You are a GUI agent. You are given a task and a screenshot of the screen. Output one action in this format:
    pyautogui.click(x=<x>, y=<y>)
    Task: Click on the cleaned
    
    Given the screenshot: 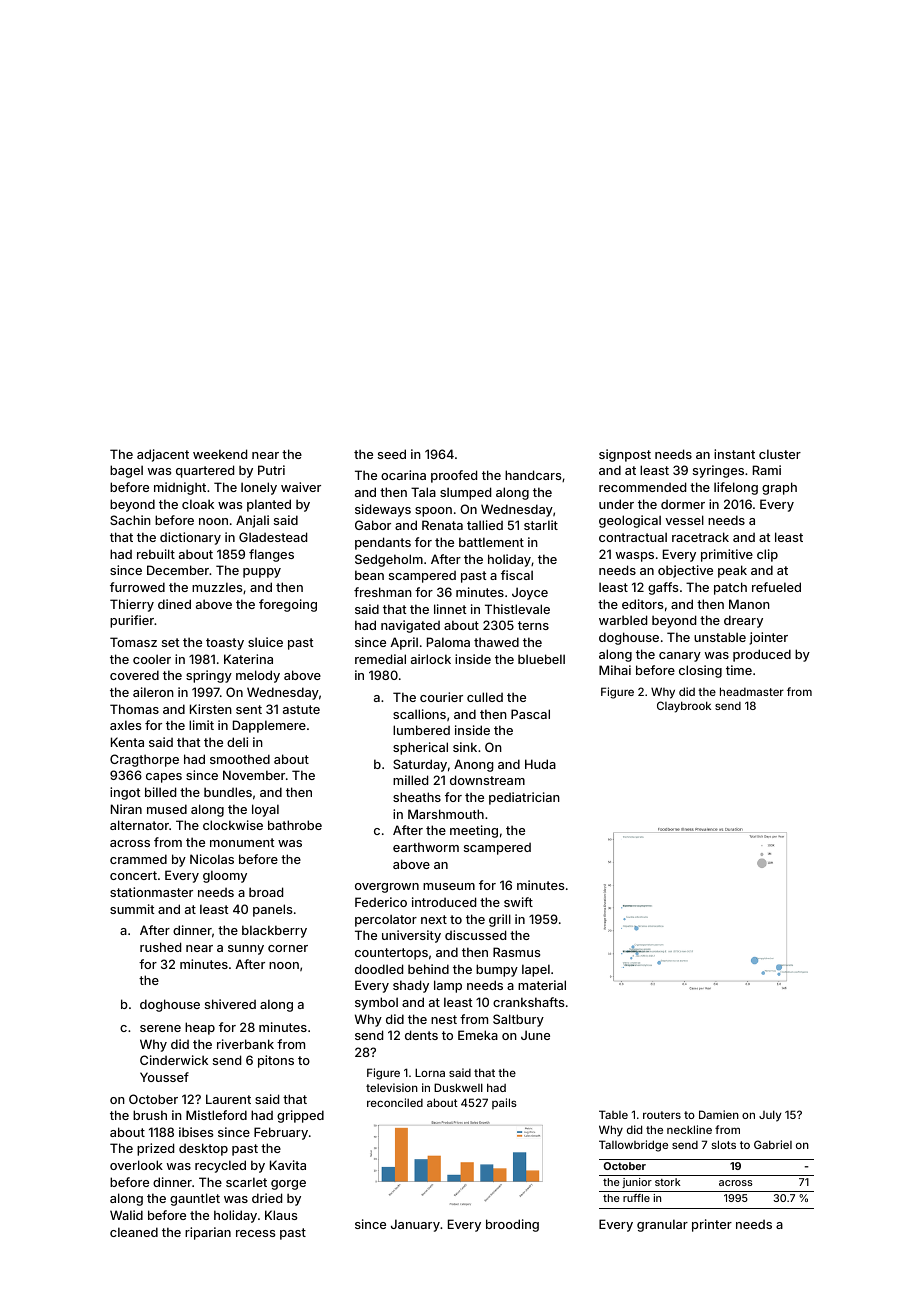 What is the action you would take?
    pyautogui.click(x=134, y=1232)
